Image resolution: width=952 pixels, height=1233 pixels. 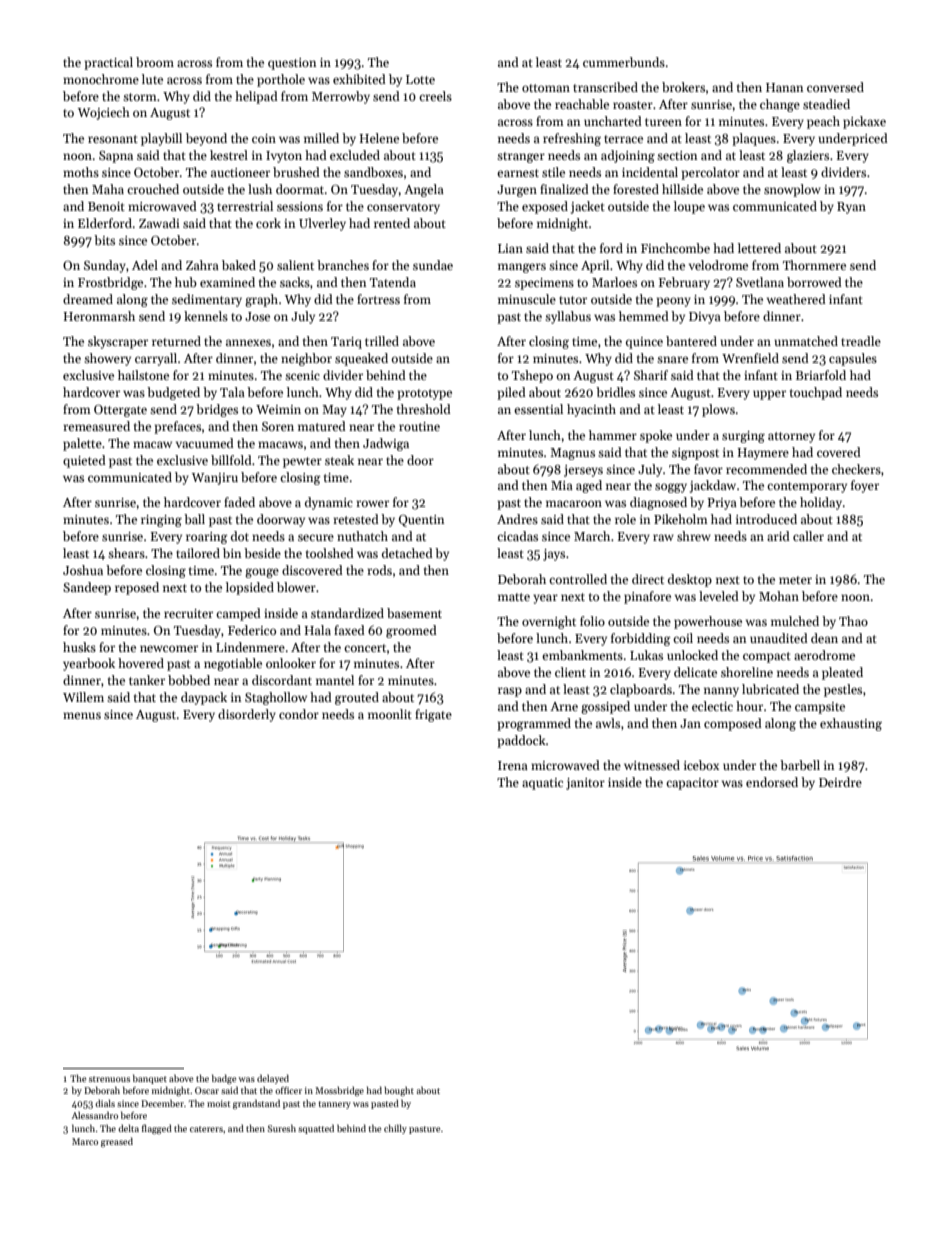 I want to click on bought, so click(x=399, y=1091).
